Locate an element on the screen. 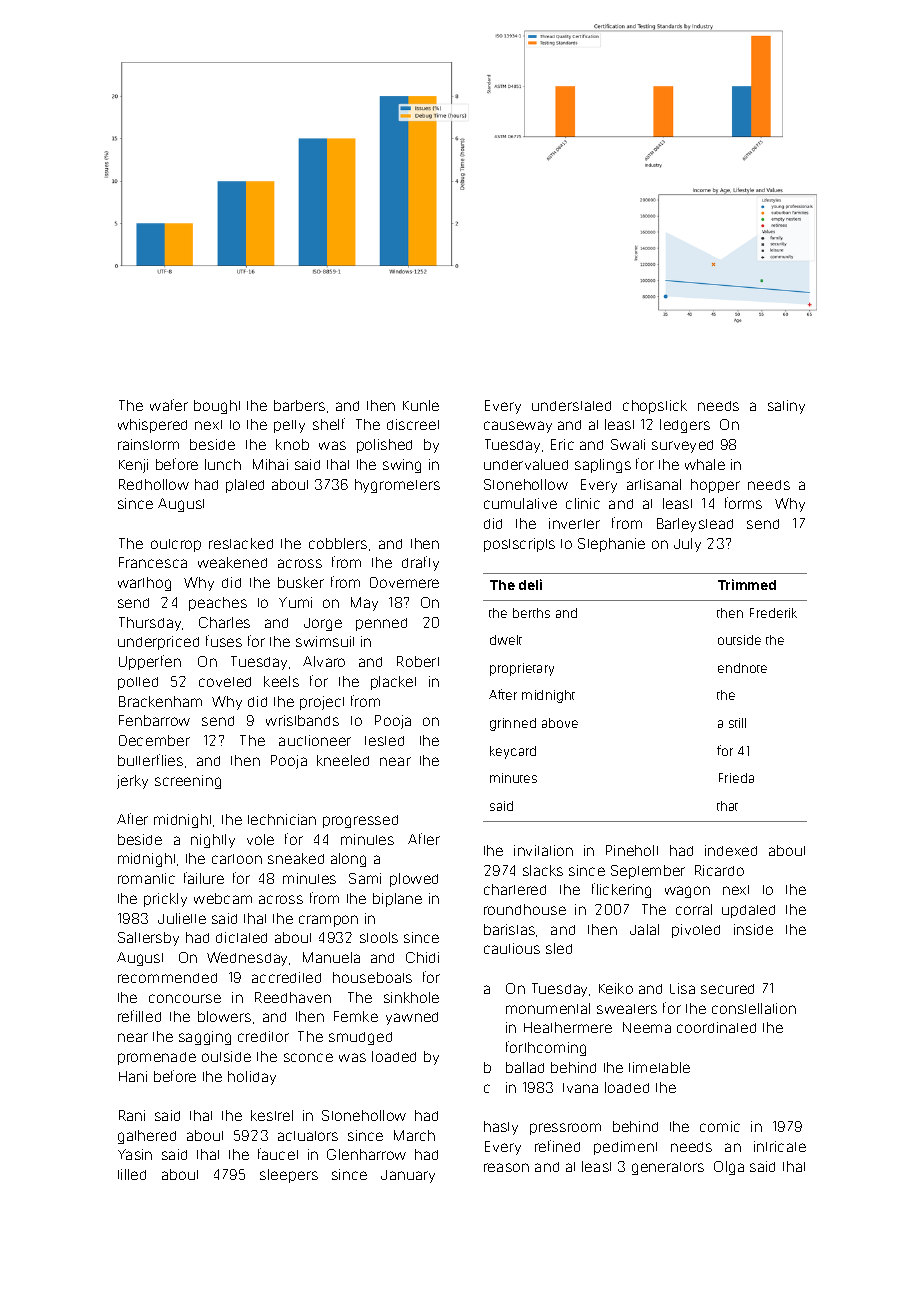 This screenshot has height=1311, width=924. Rani is located at coordinates (132, 1115).
